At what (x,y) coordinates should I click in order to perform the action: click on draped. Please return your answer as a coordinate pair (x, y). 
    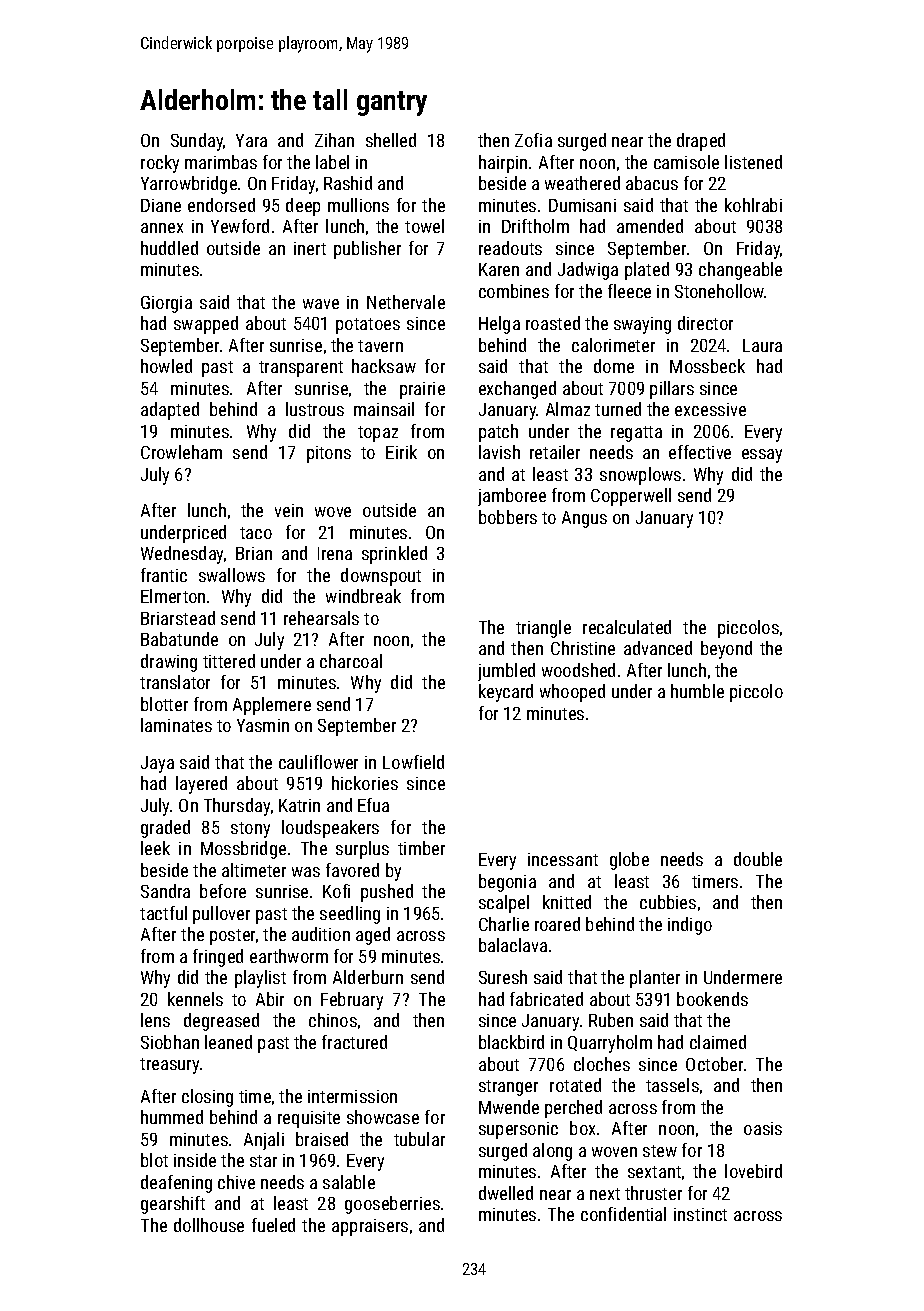
    Looking at the image, I should click on (701, 142).
